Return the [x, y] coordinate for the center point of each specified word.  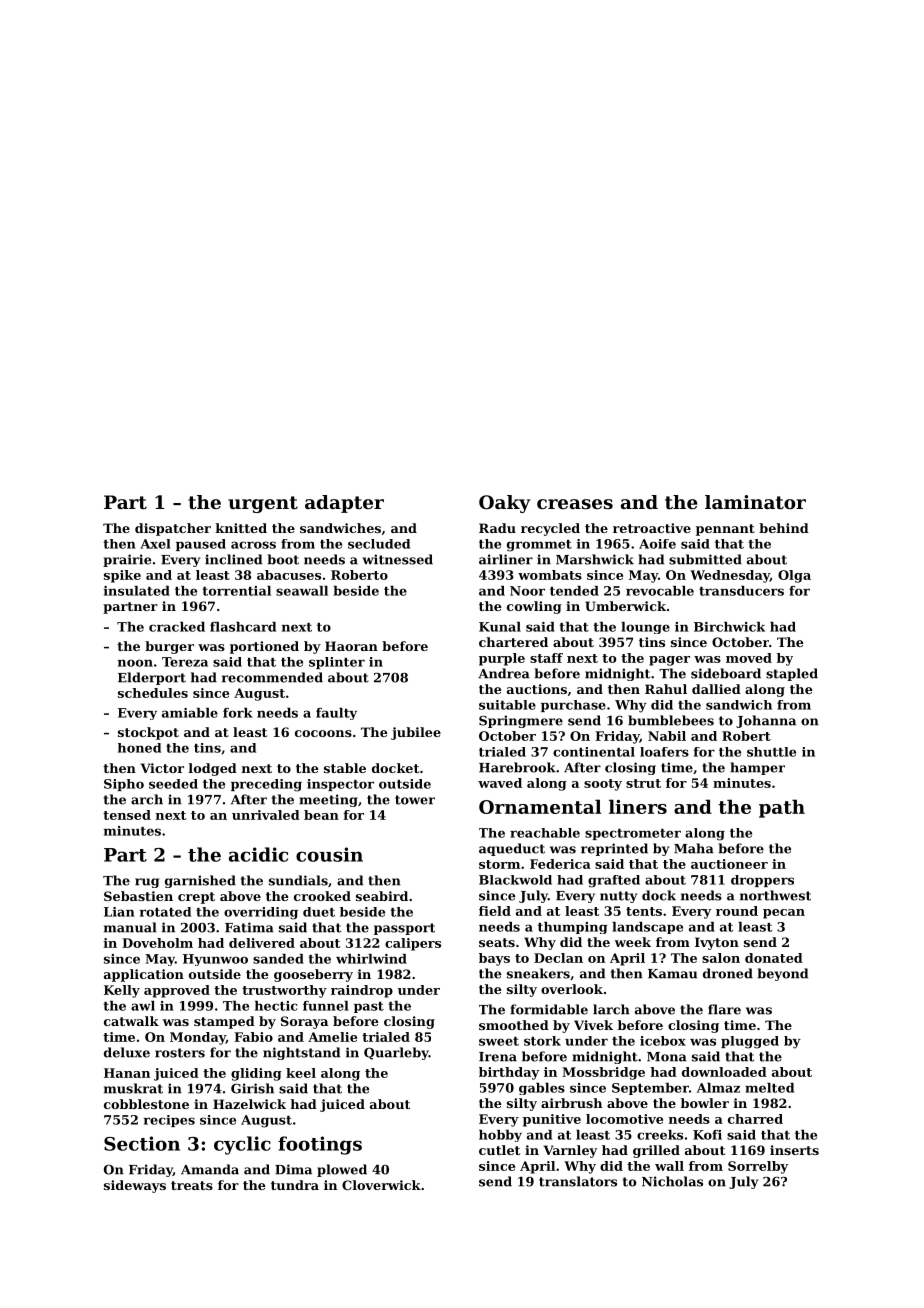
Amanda [210, 1169]
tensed [127, 815]
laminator [755, 502]
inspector [340, 785]
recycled [550, 529]
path [782, 808]
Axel [155, 544]
